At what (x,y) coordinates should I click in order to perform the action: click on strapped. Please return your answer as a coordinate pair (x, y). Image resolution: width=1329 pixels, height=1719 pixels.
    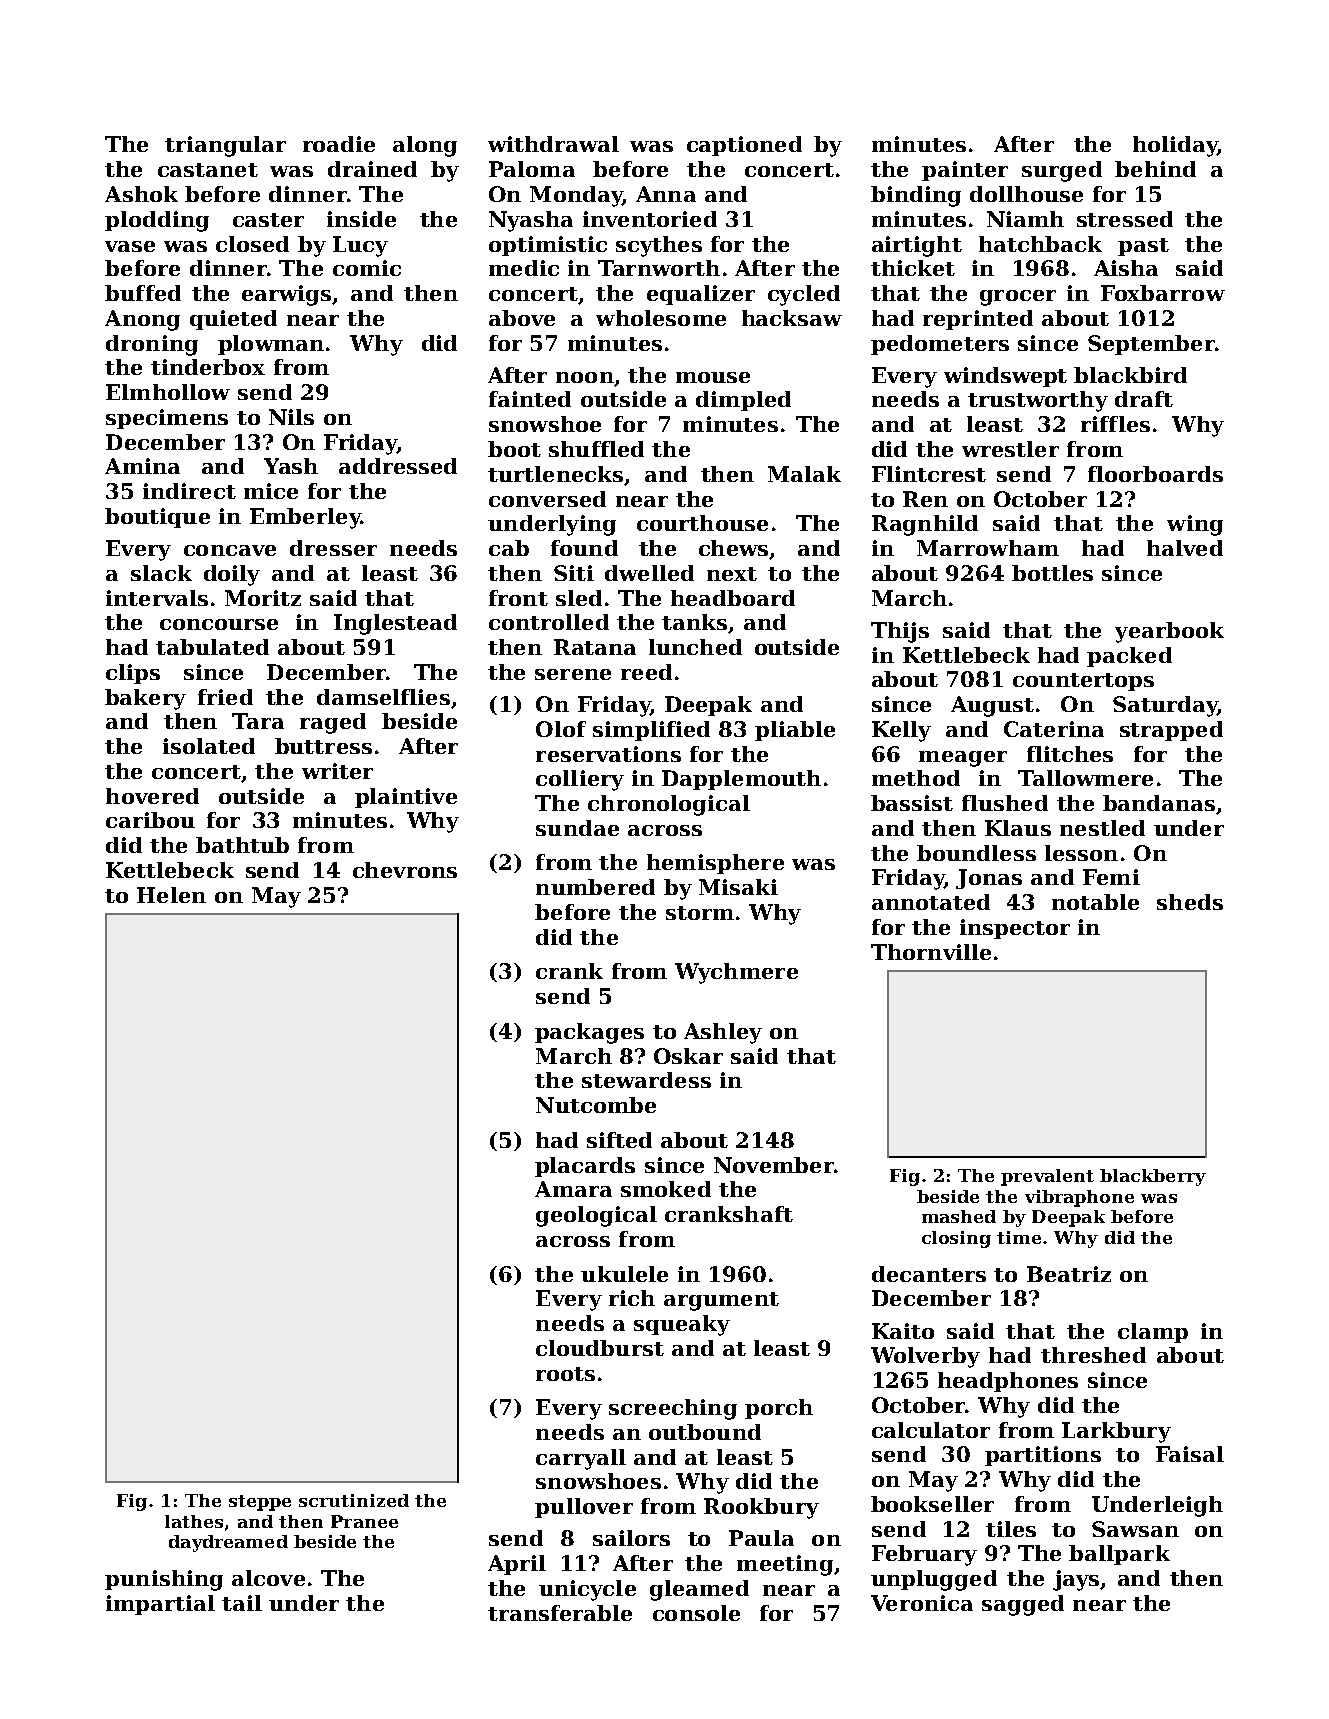
    Looking at the image, I should click on (1171, 731).
